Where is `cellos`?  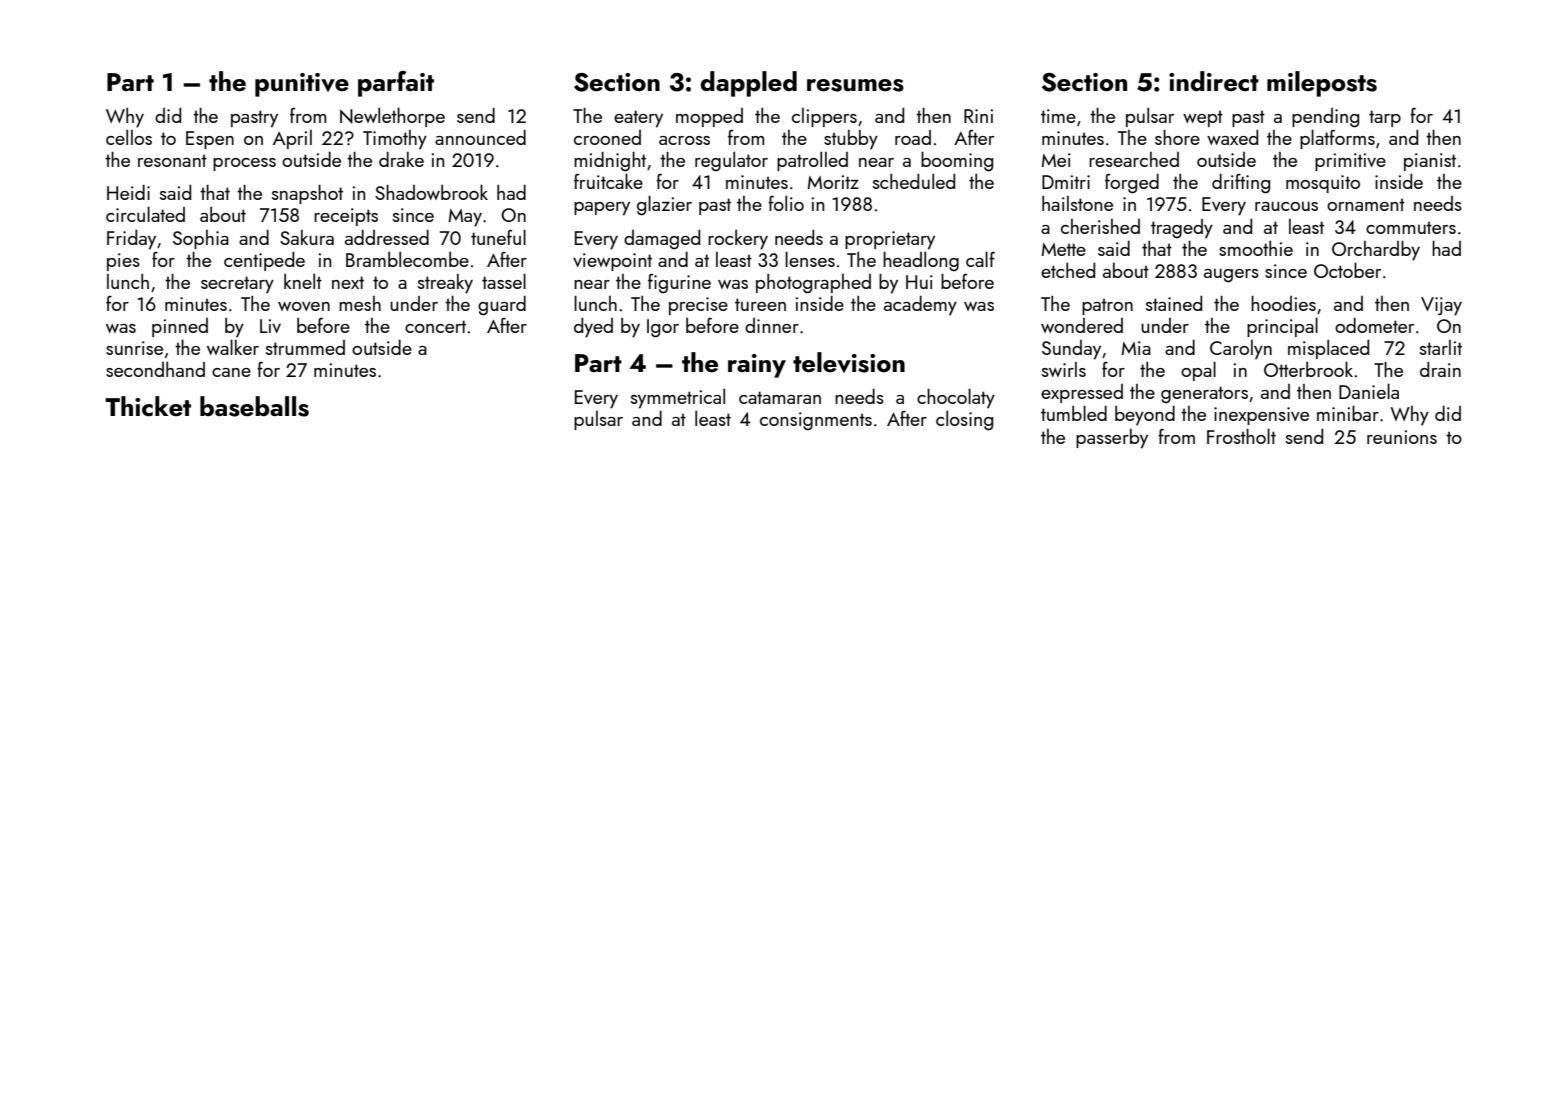 cellos is located at coordinates (129, 137).
